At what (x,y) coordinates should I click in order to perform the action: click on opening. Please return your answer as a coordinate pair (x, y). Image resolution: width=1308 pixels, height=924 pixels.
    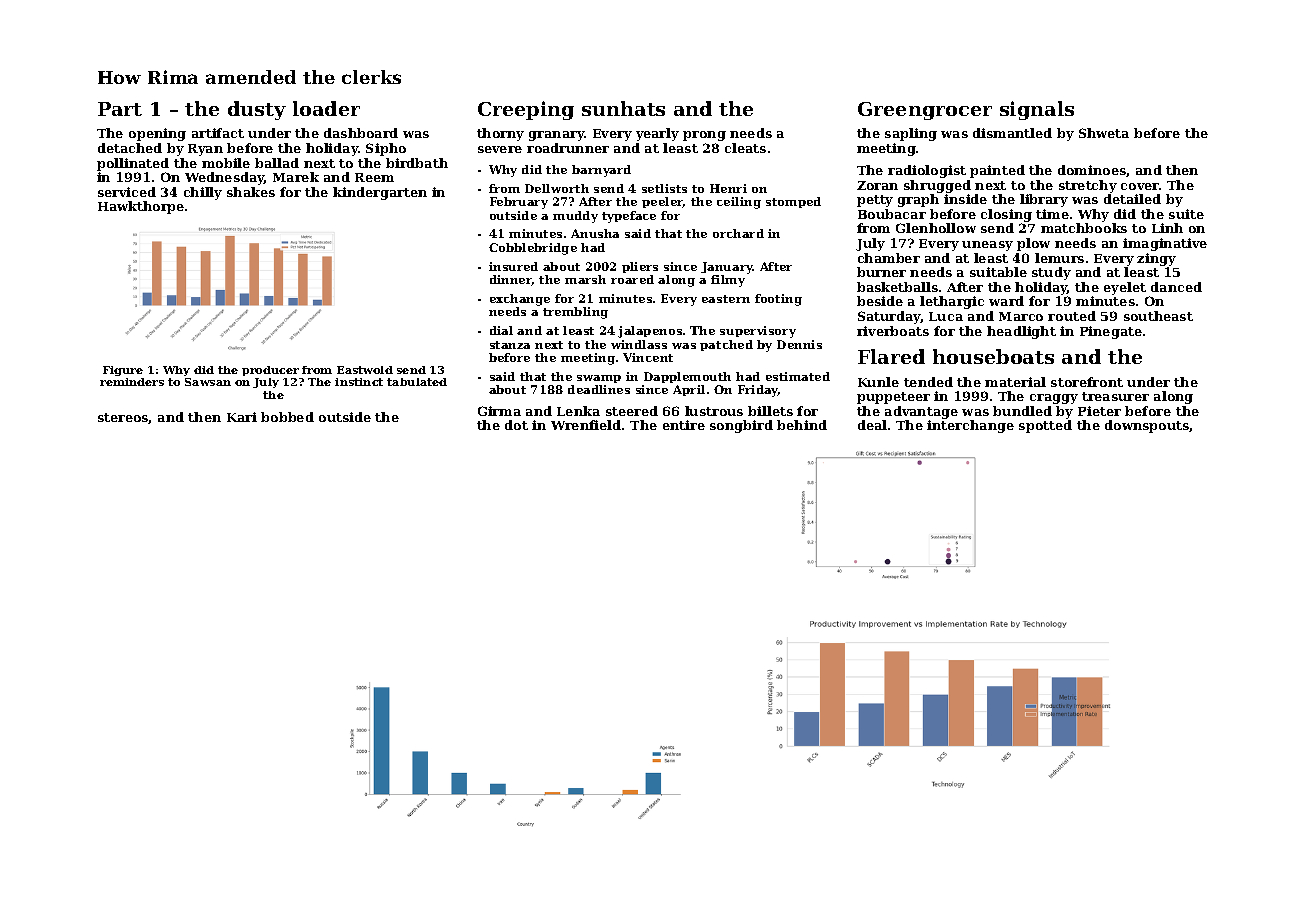
    Looking at the image, I should click on (157, 134).
